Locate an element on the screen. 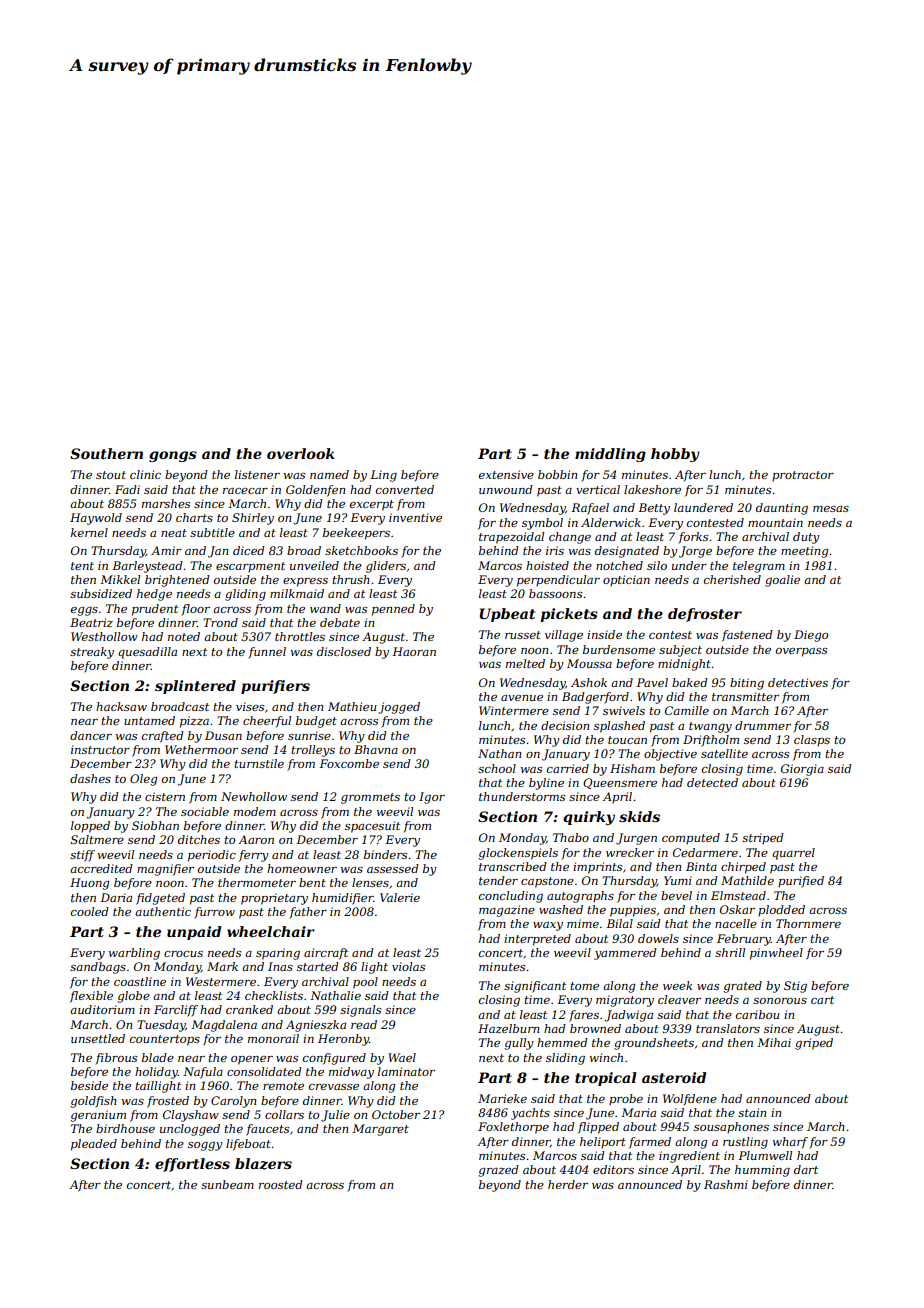 The image size is (924, 1308). named is located at coordinates (329, 474).
